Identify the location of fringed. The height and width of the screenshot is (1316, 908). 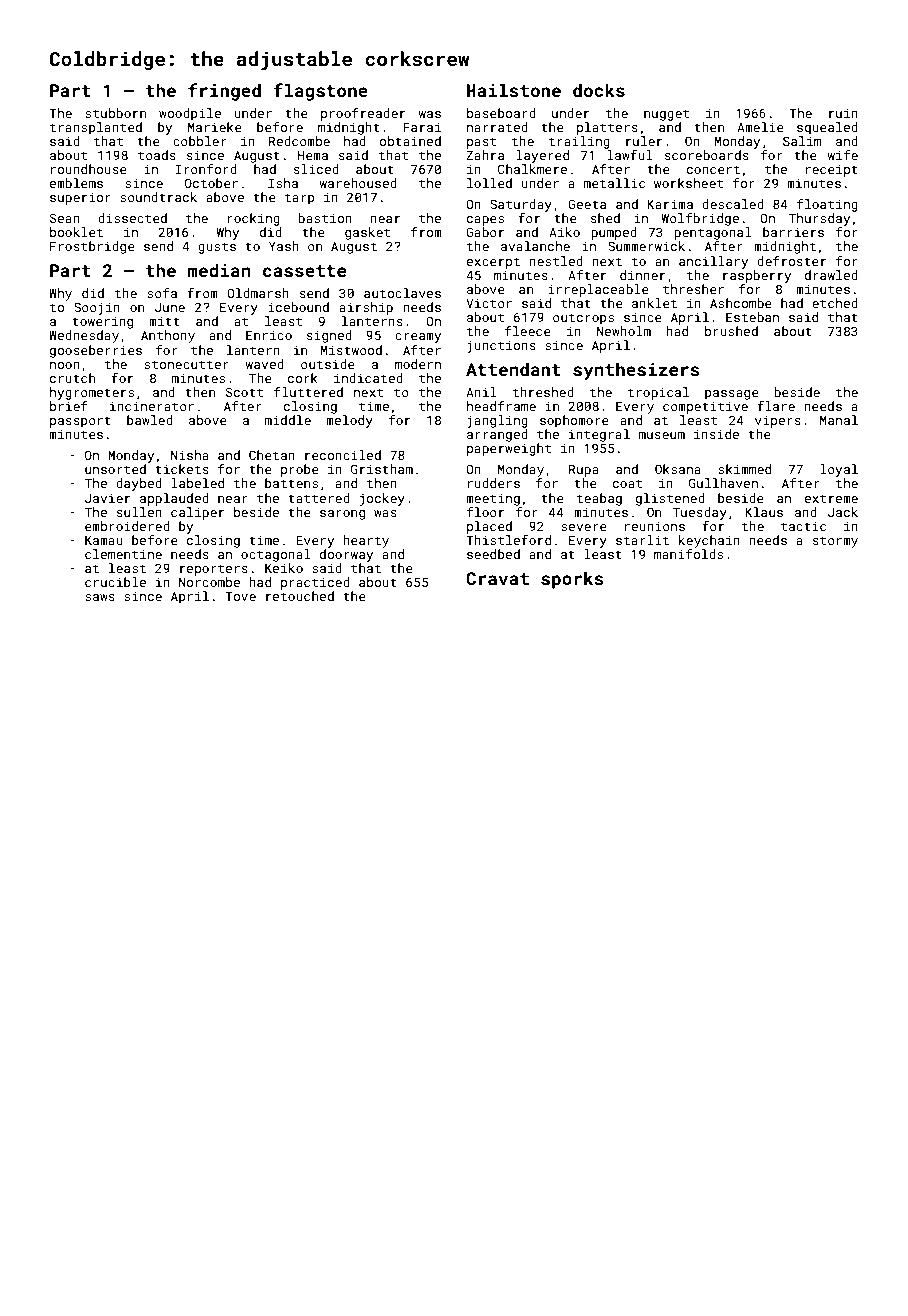
(224, 92).
